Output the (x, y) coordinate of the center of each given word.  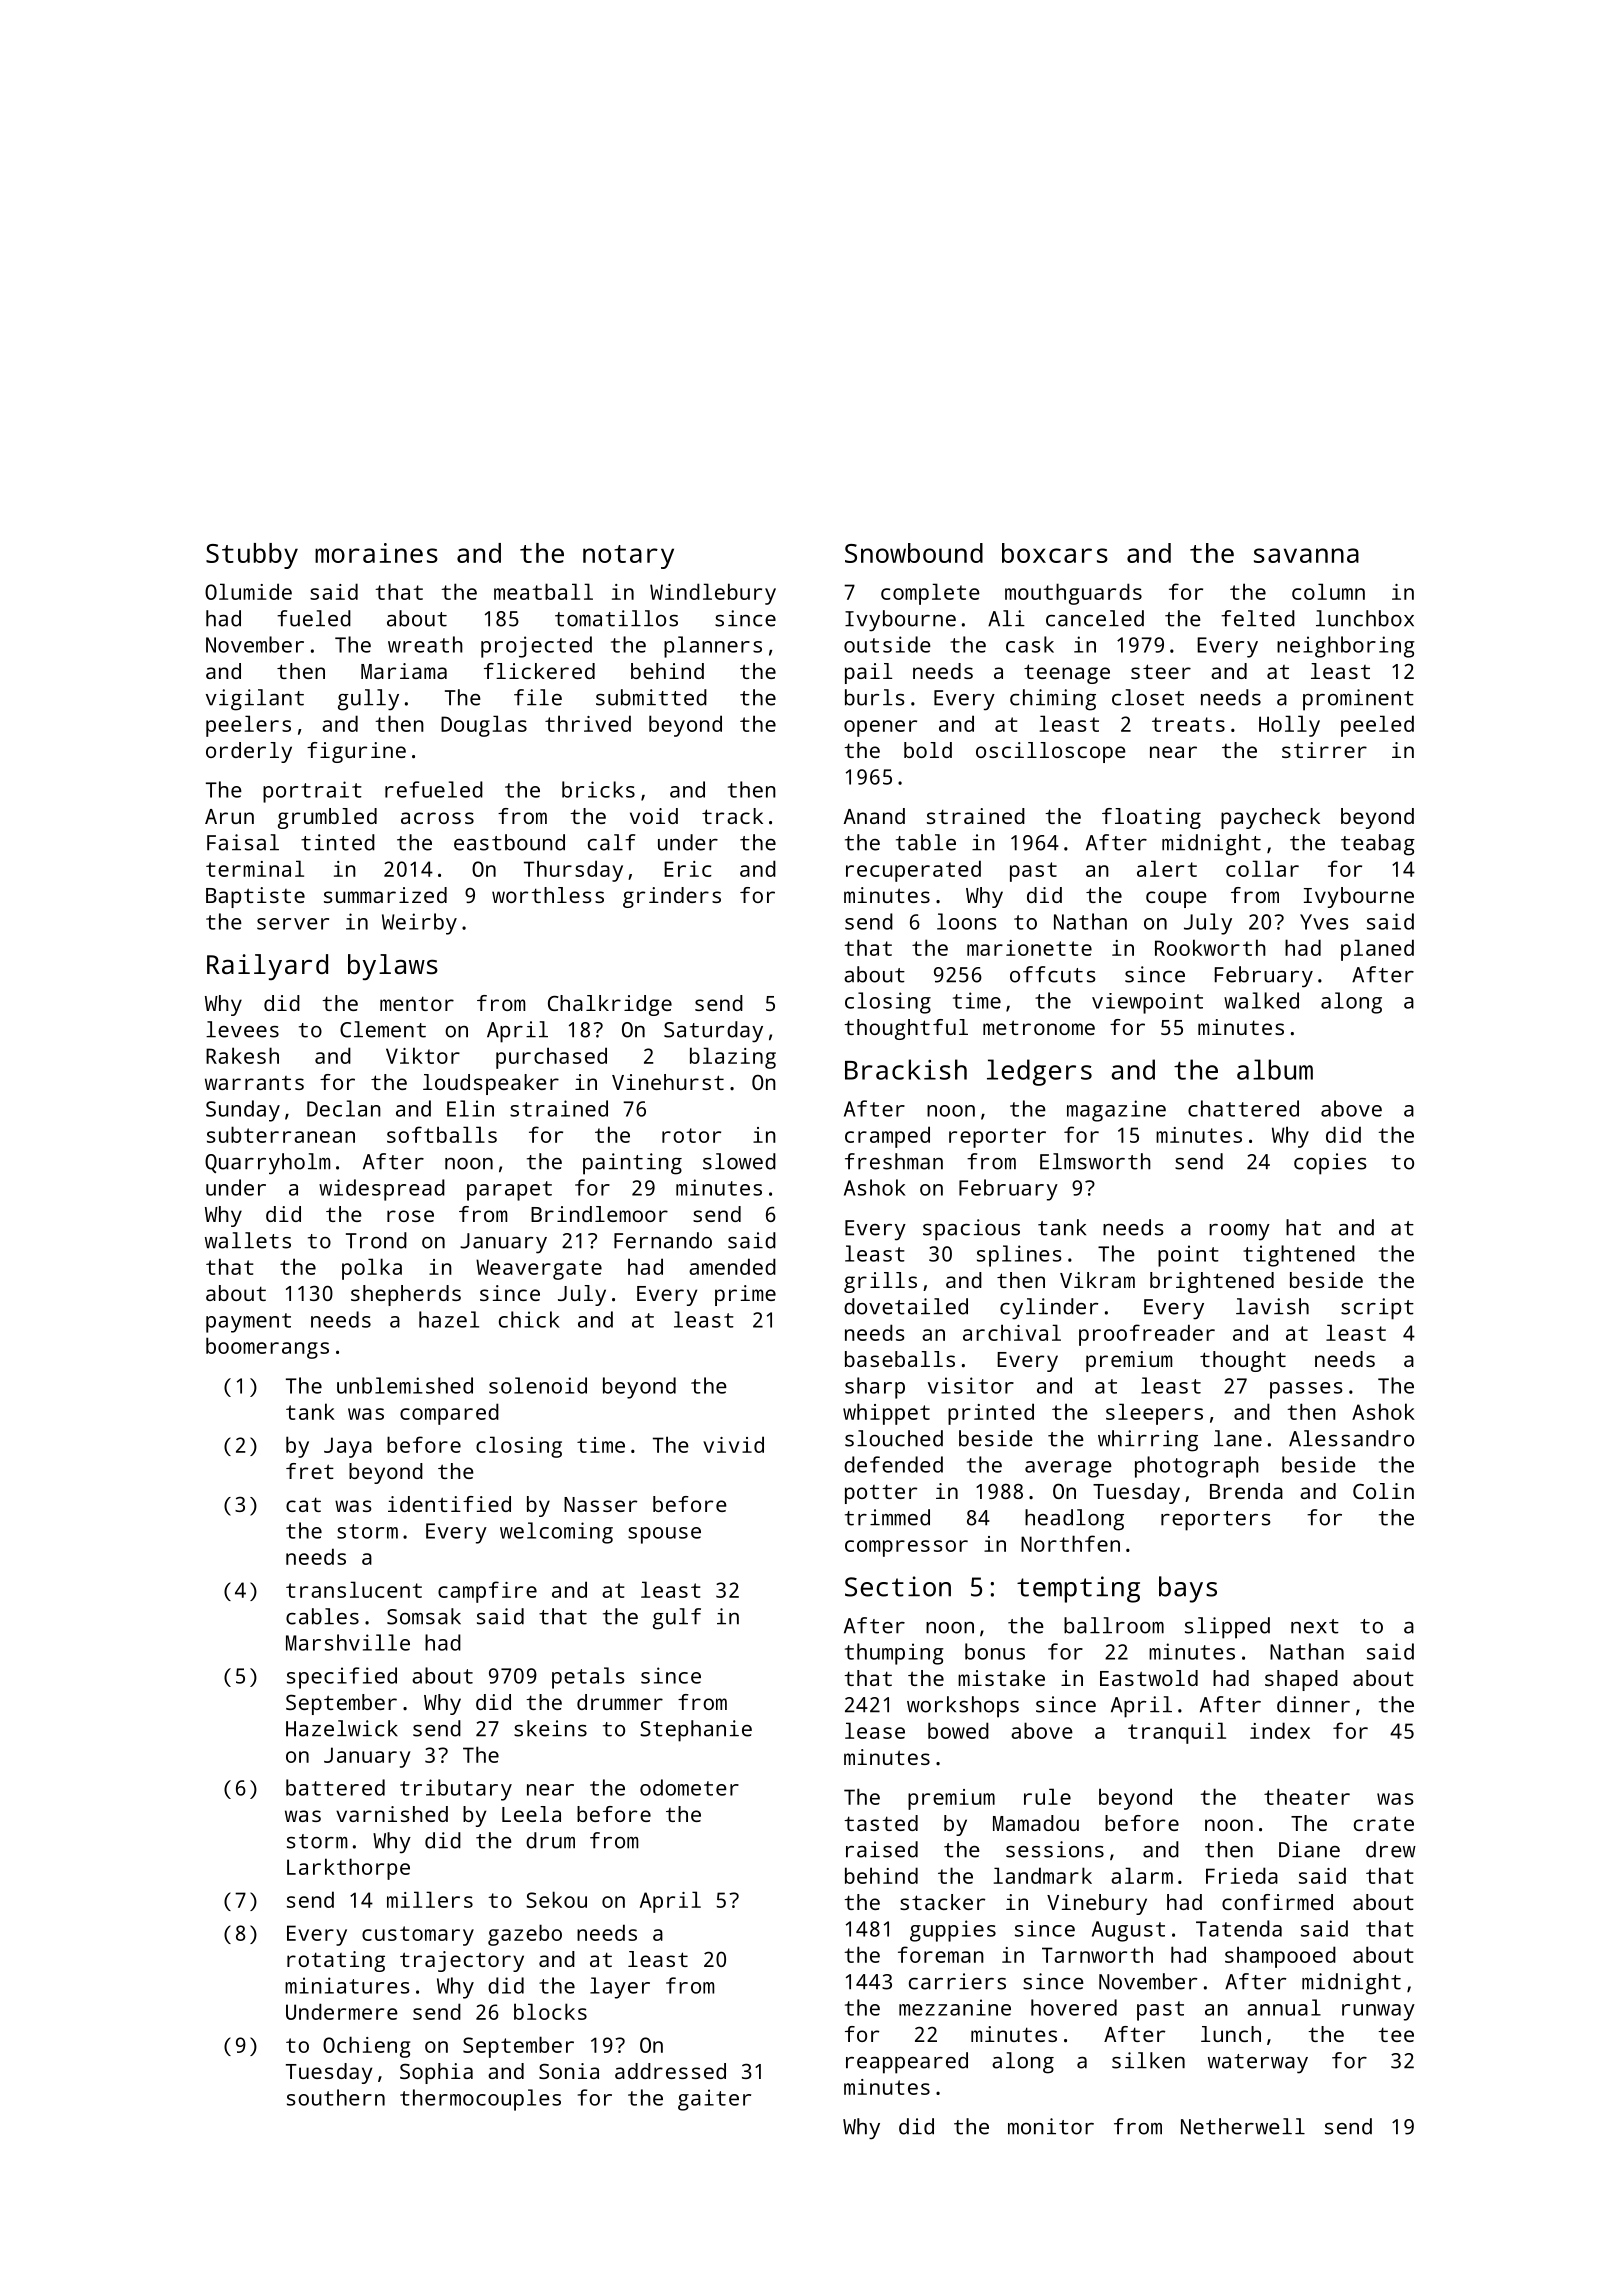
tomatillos (616, 618)
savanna (1306, 555)
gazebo (525, 1935)
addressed (670, 2071)
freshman (894, 1161)
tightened (1299, 1256)
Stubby (252, 556)
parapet (509, 1191)
